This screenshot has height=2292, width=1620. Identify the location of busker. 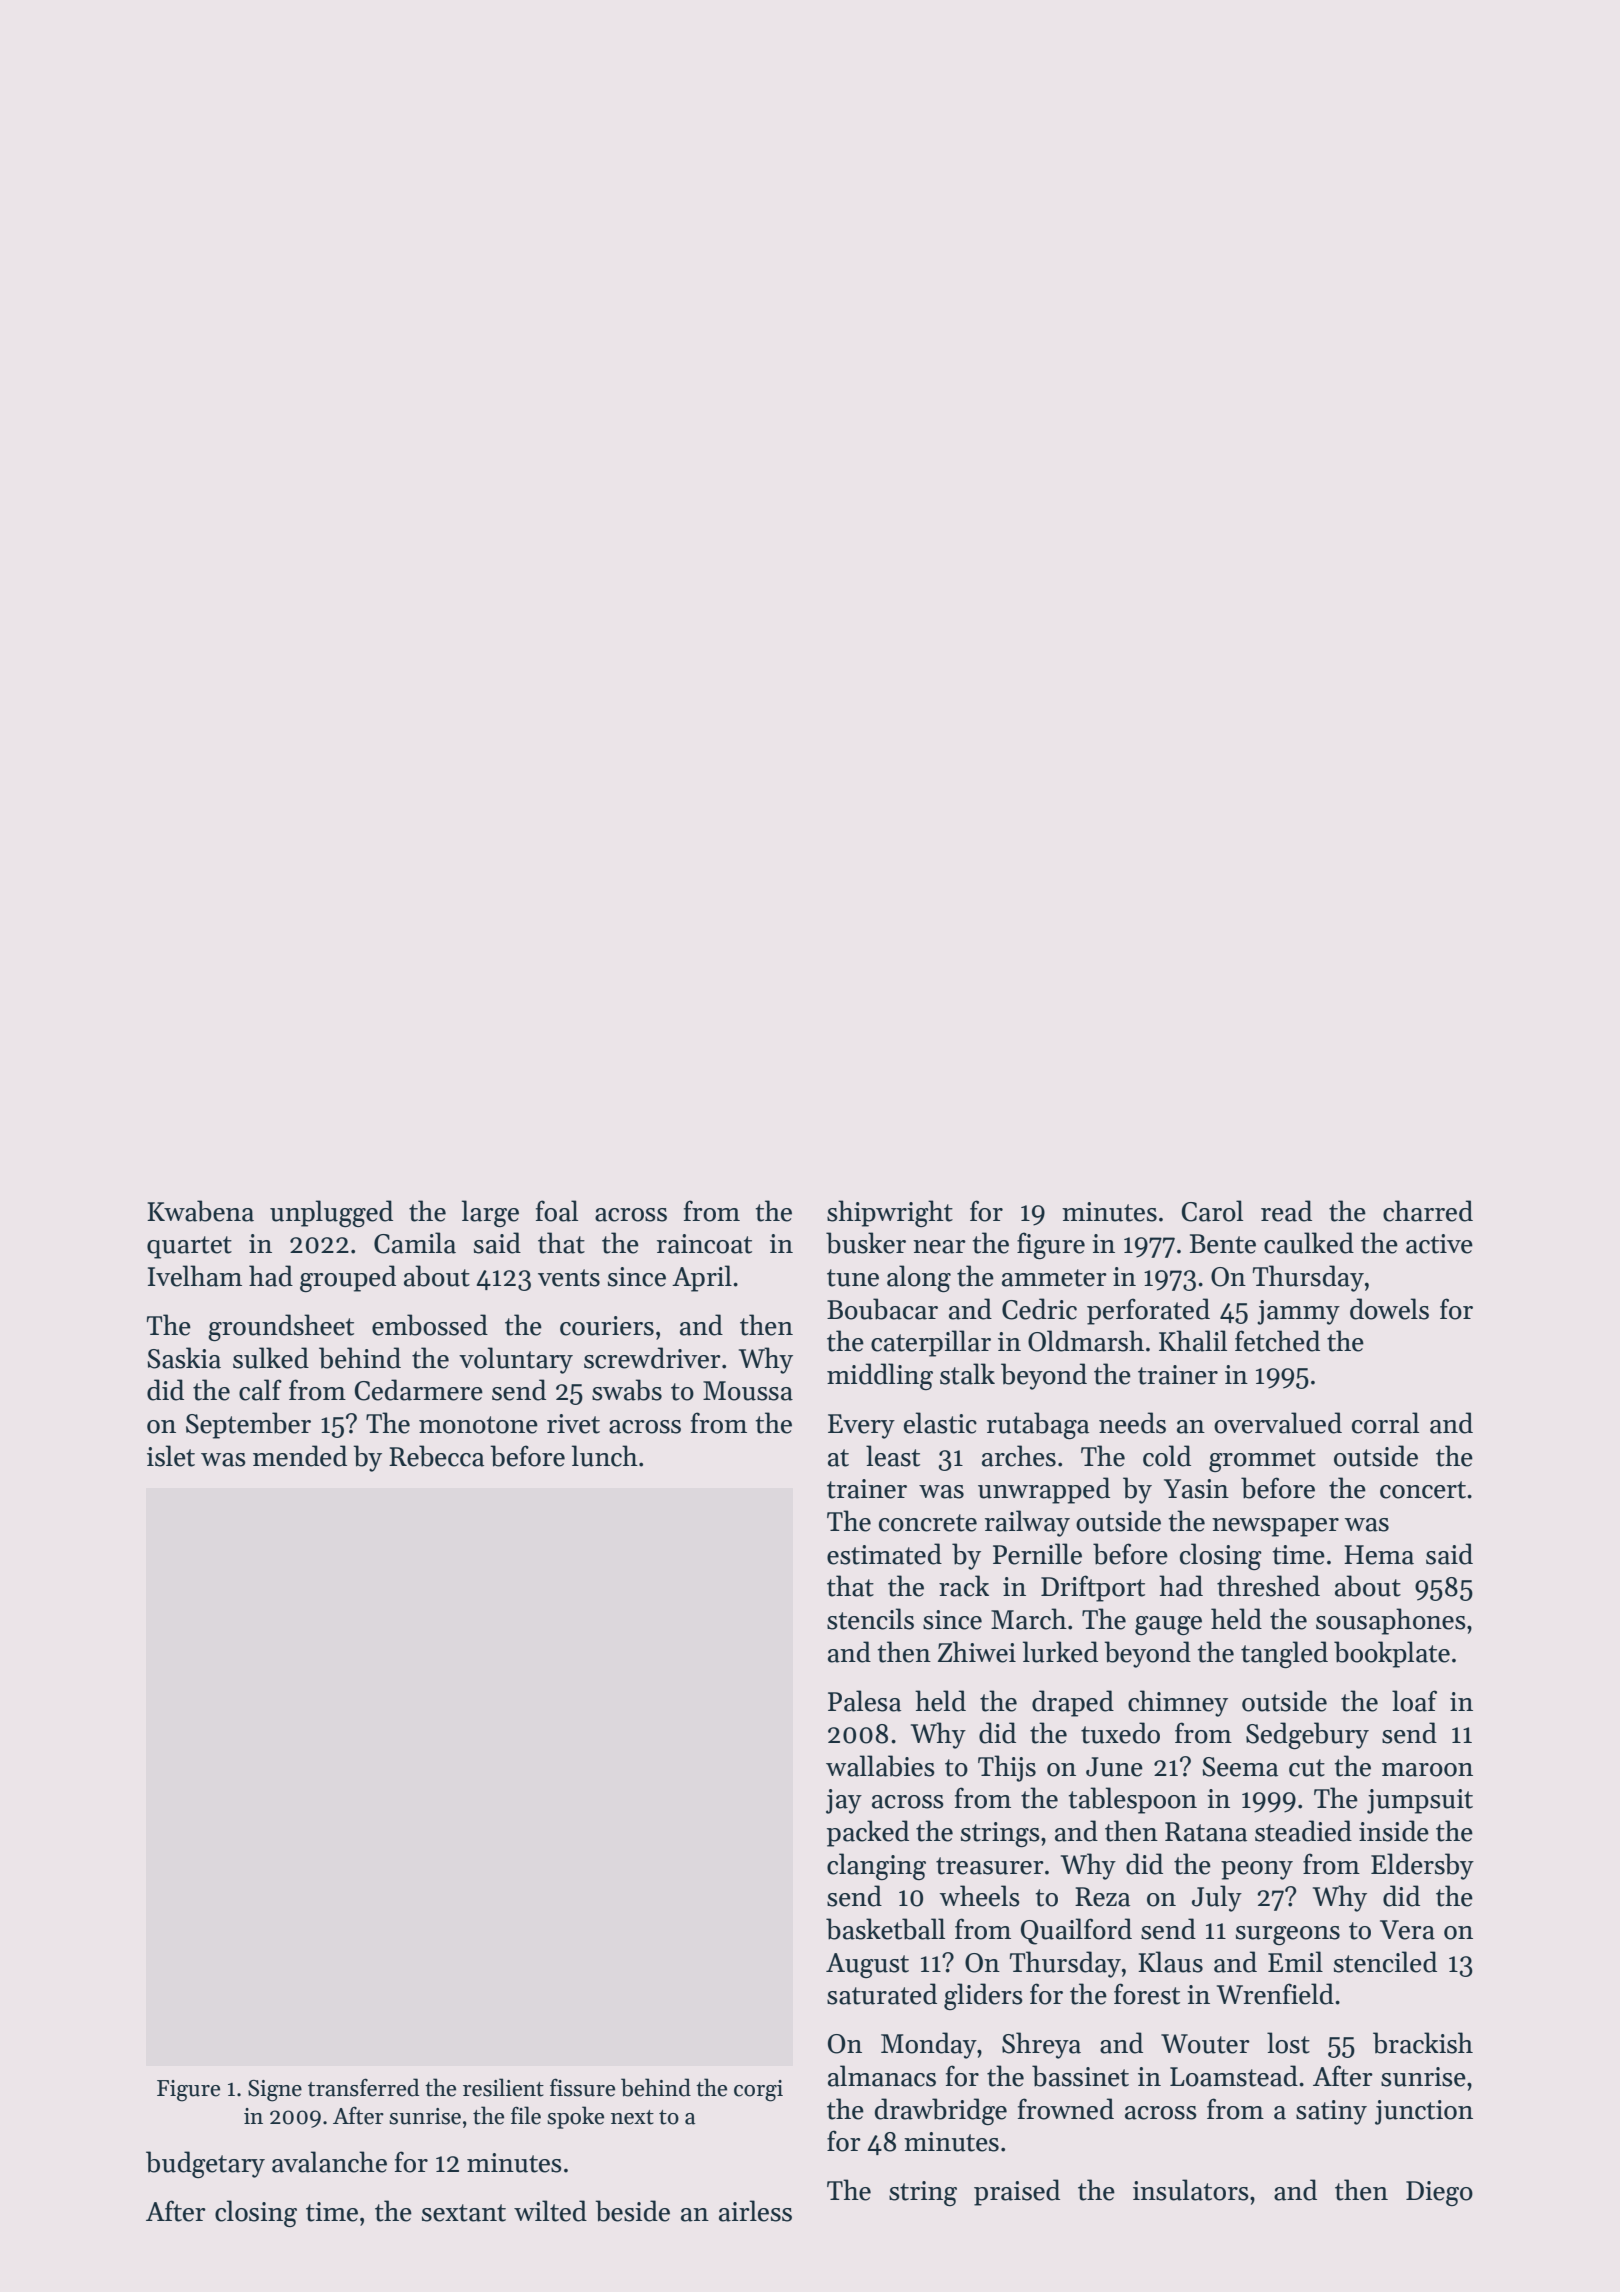
(866, 1243).
